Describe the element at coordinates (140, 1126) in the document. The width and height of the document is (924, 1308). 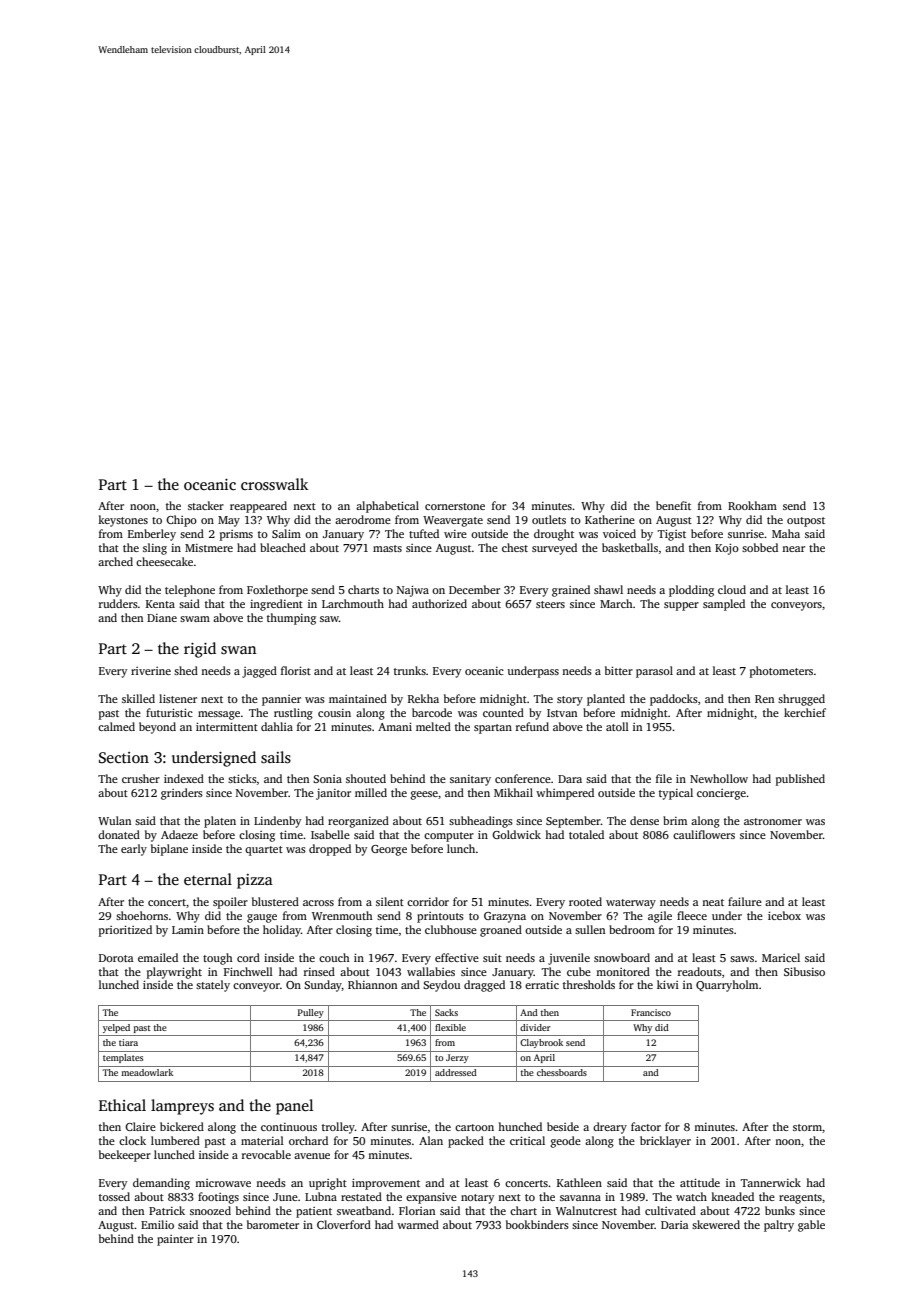
I see `Claire` at that location.
